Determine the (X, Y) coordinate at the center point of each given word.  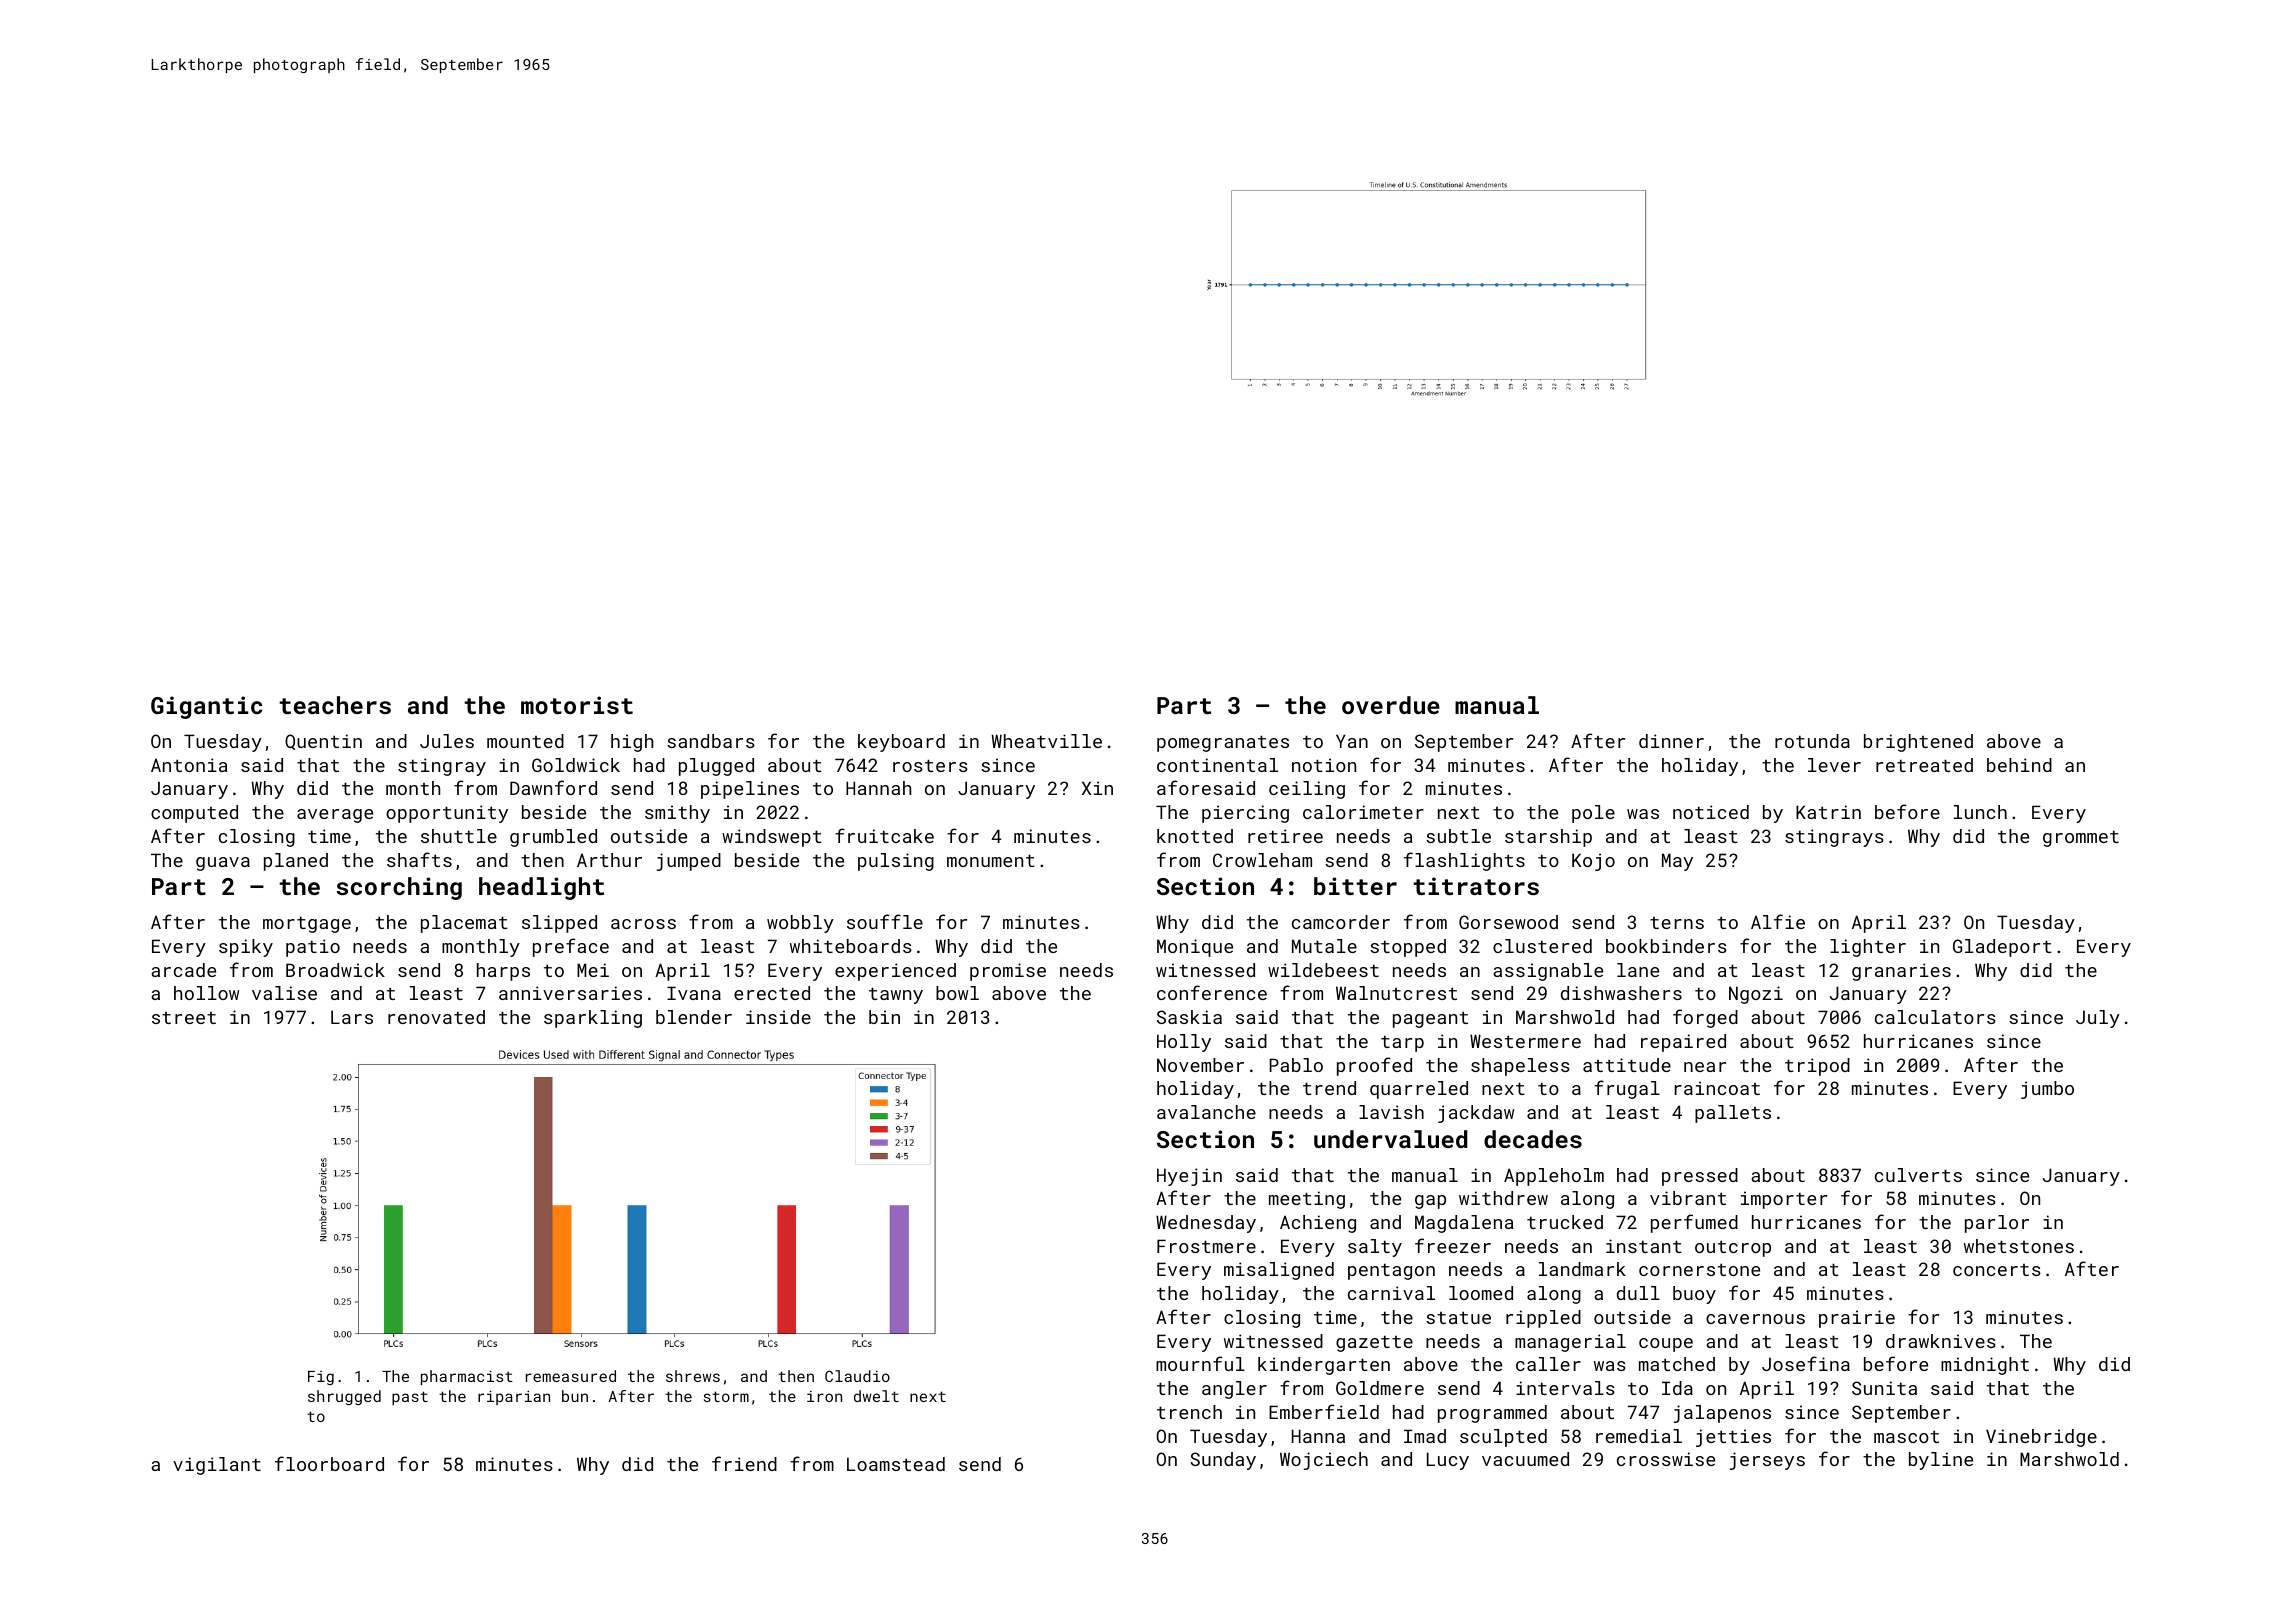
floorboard (329, 1463)
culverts (1918, 1175)
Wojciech (1324, 1461)
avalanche (1206, 1112)
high (632, 743)
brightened (1918, 743)
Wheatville (1047, 741)
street (184, 1018)
